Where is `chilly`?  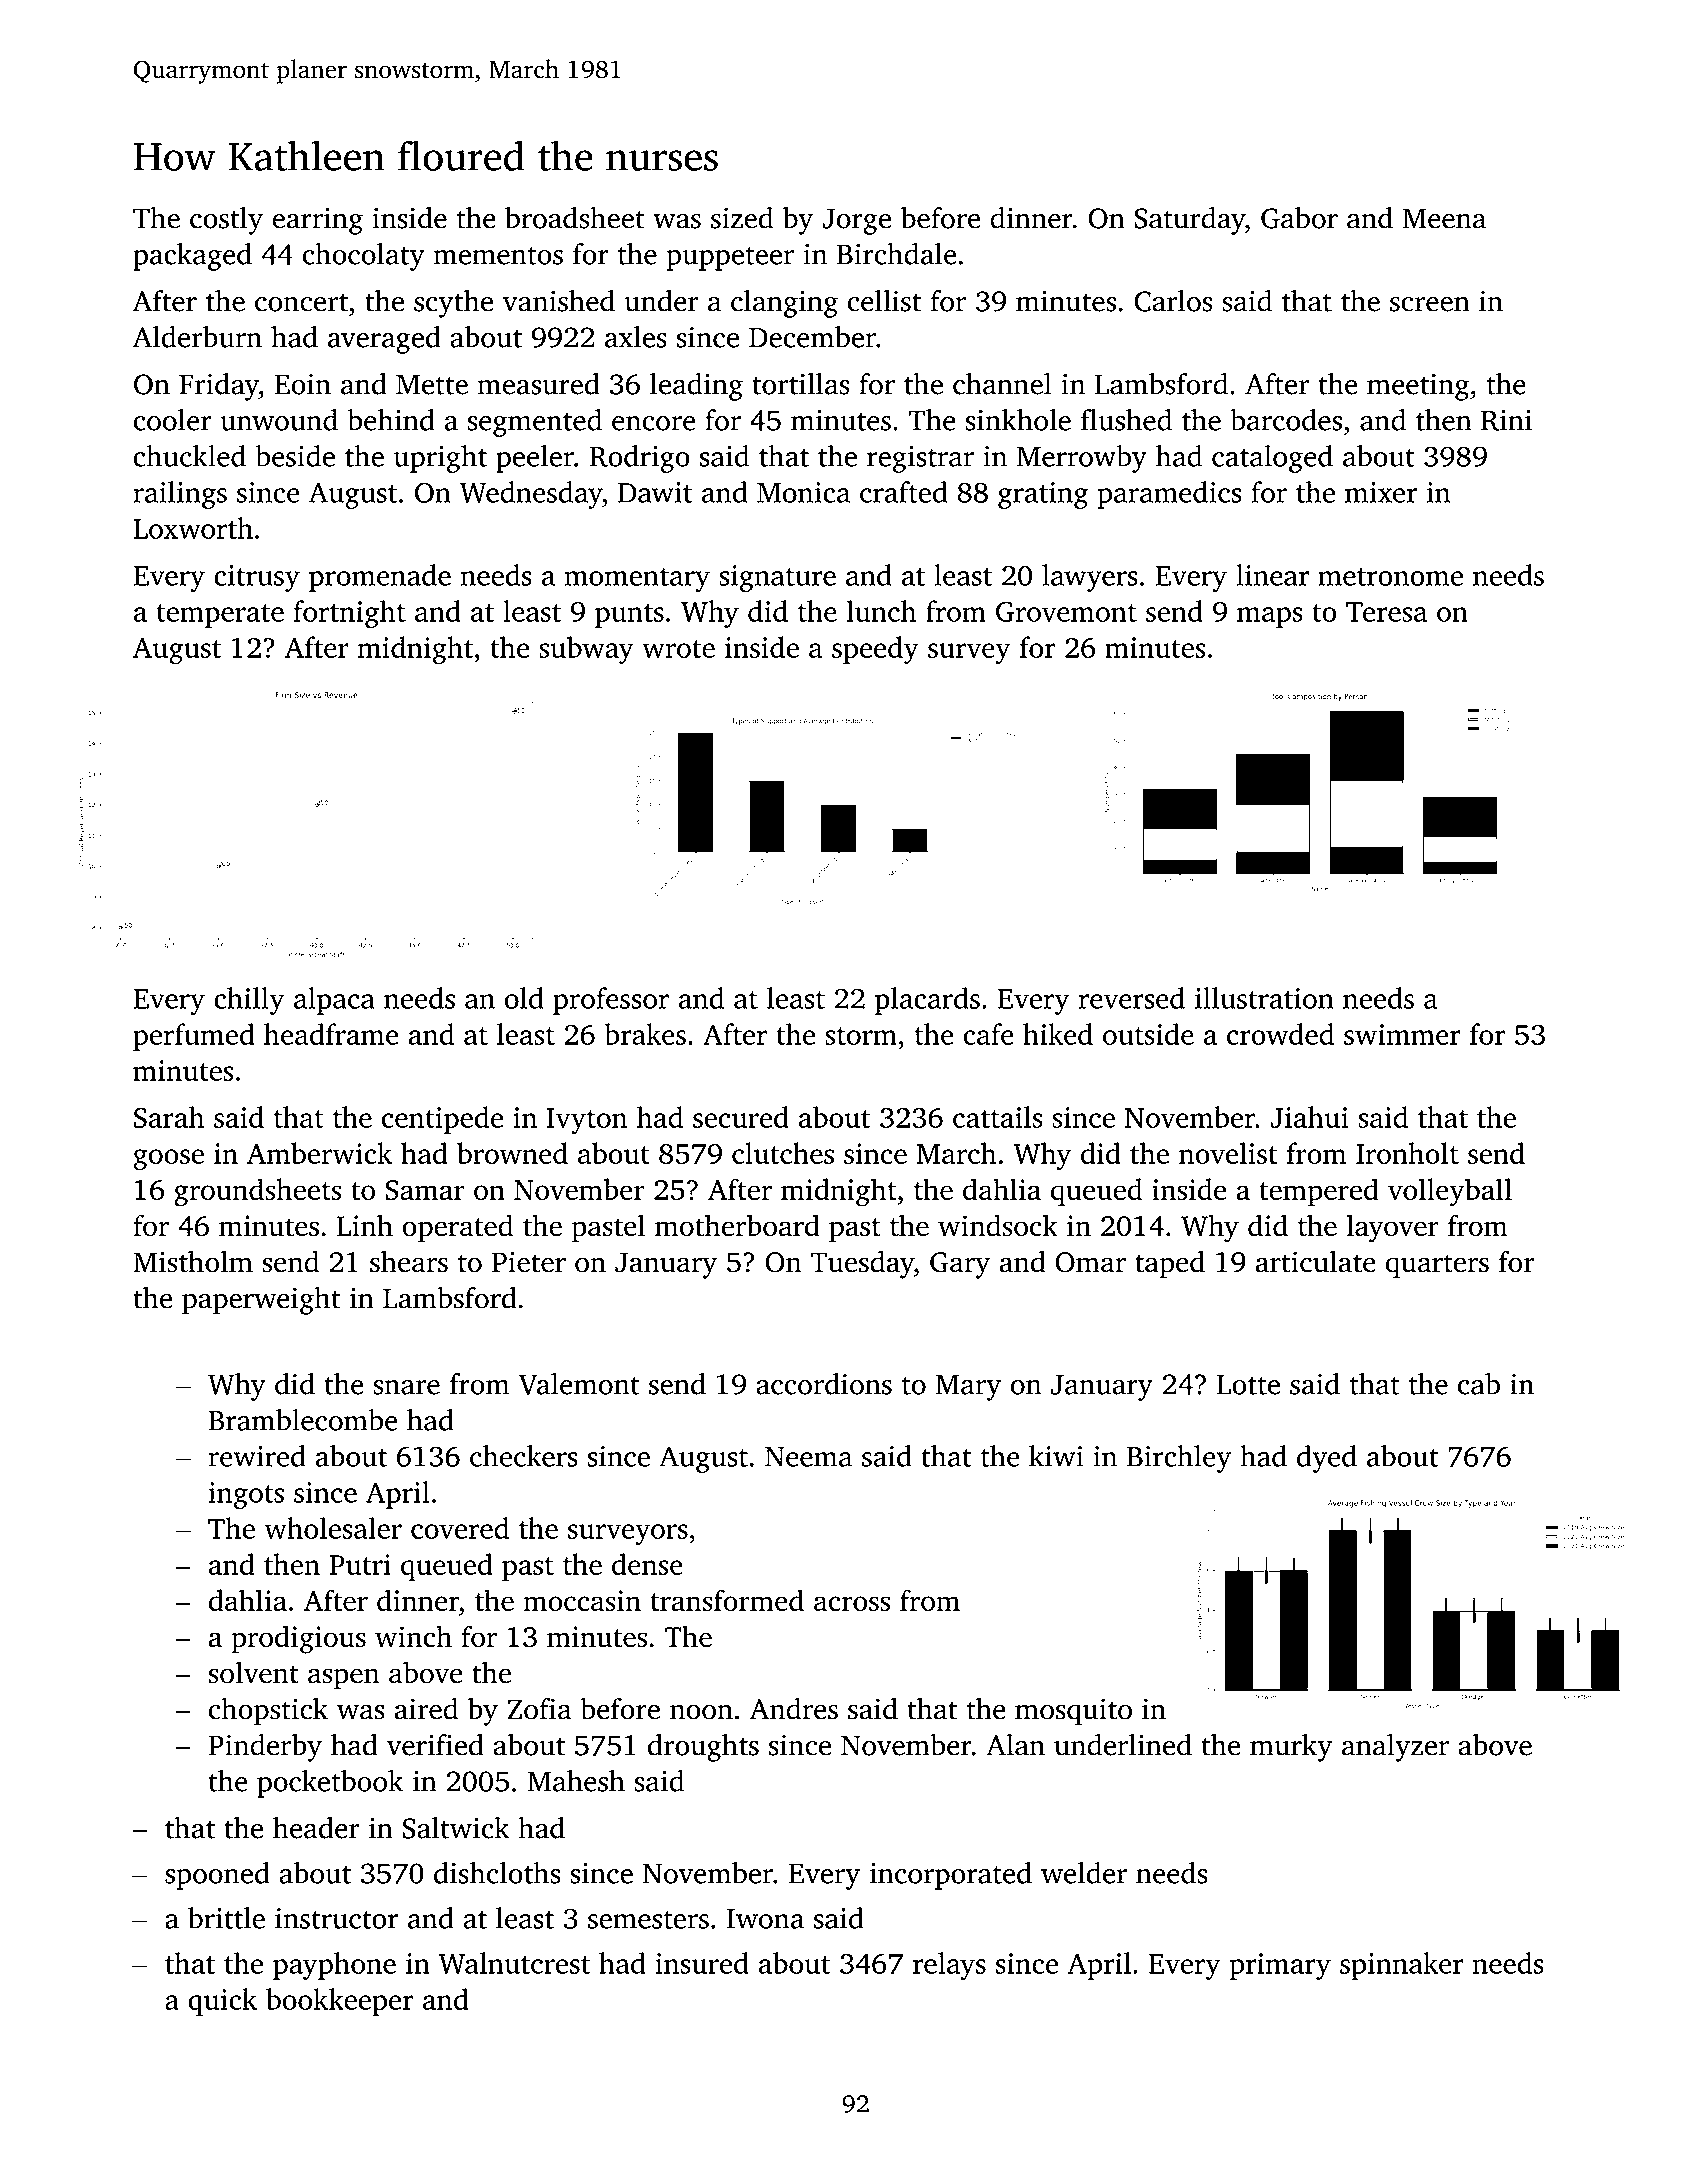 chilly is located at coordinates (249, 1001).
